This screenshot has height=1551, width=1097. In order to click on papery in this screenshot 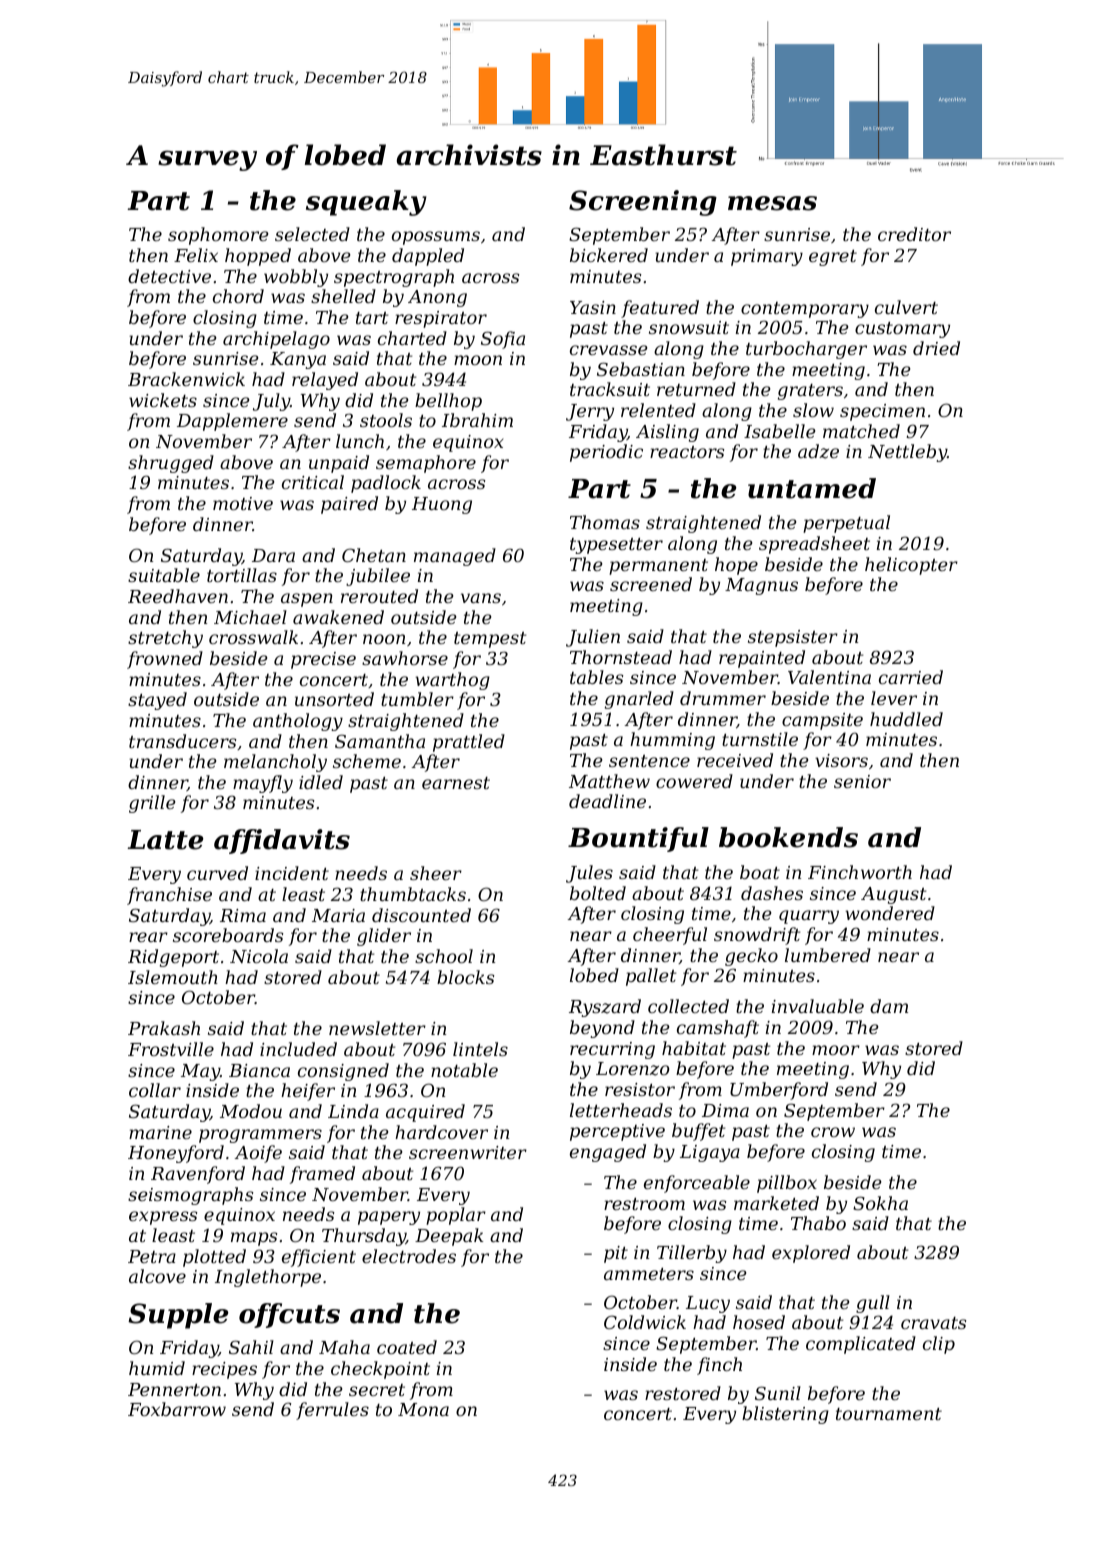, I will do `click(389, 1218)`.
